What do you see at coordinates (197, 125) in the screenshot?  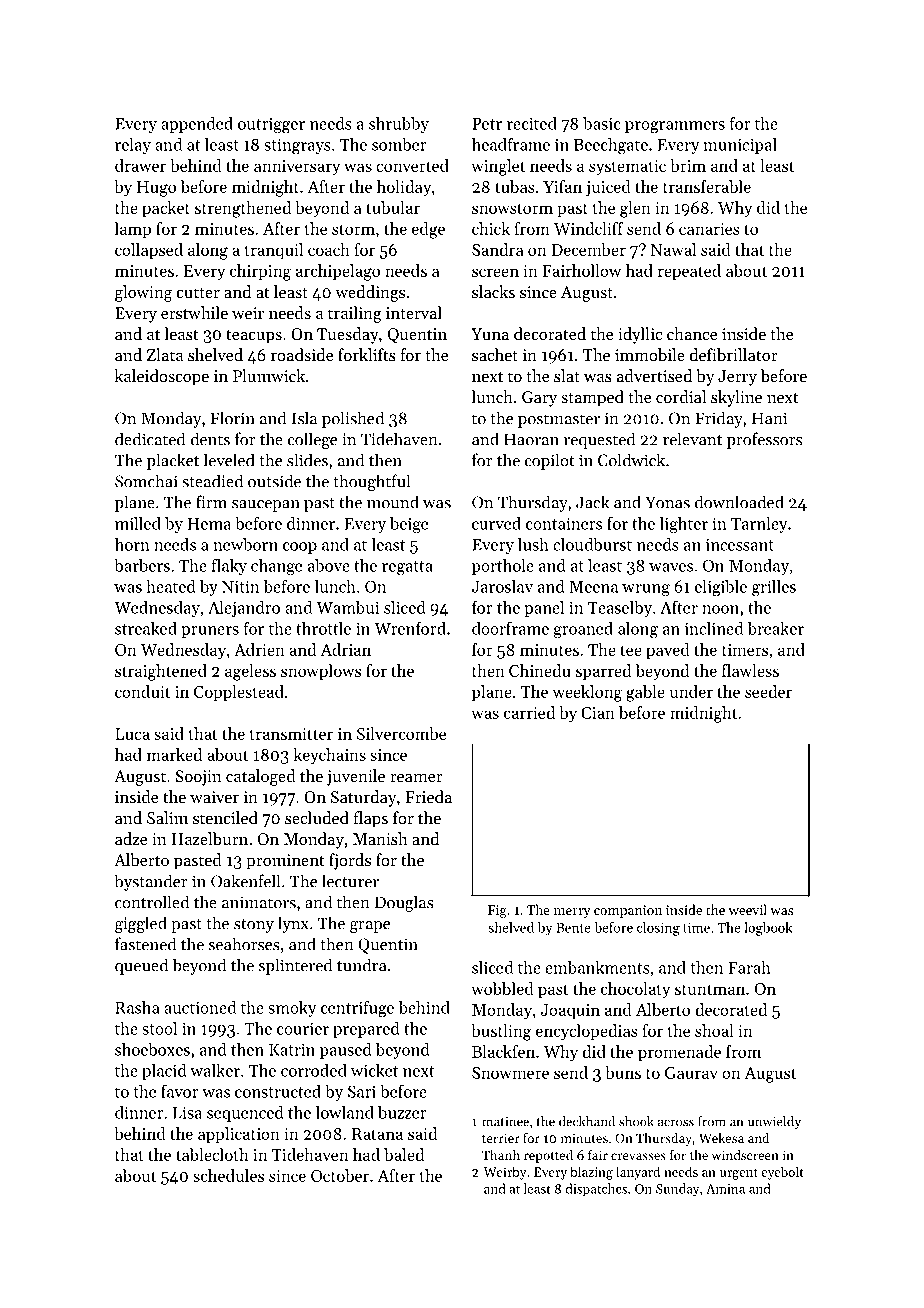 I see `appended` at bounding box center [197, 125].
